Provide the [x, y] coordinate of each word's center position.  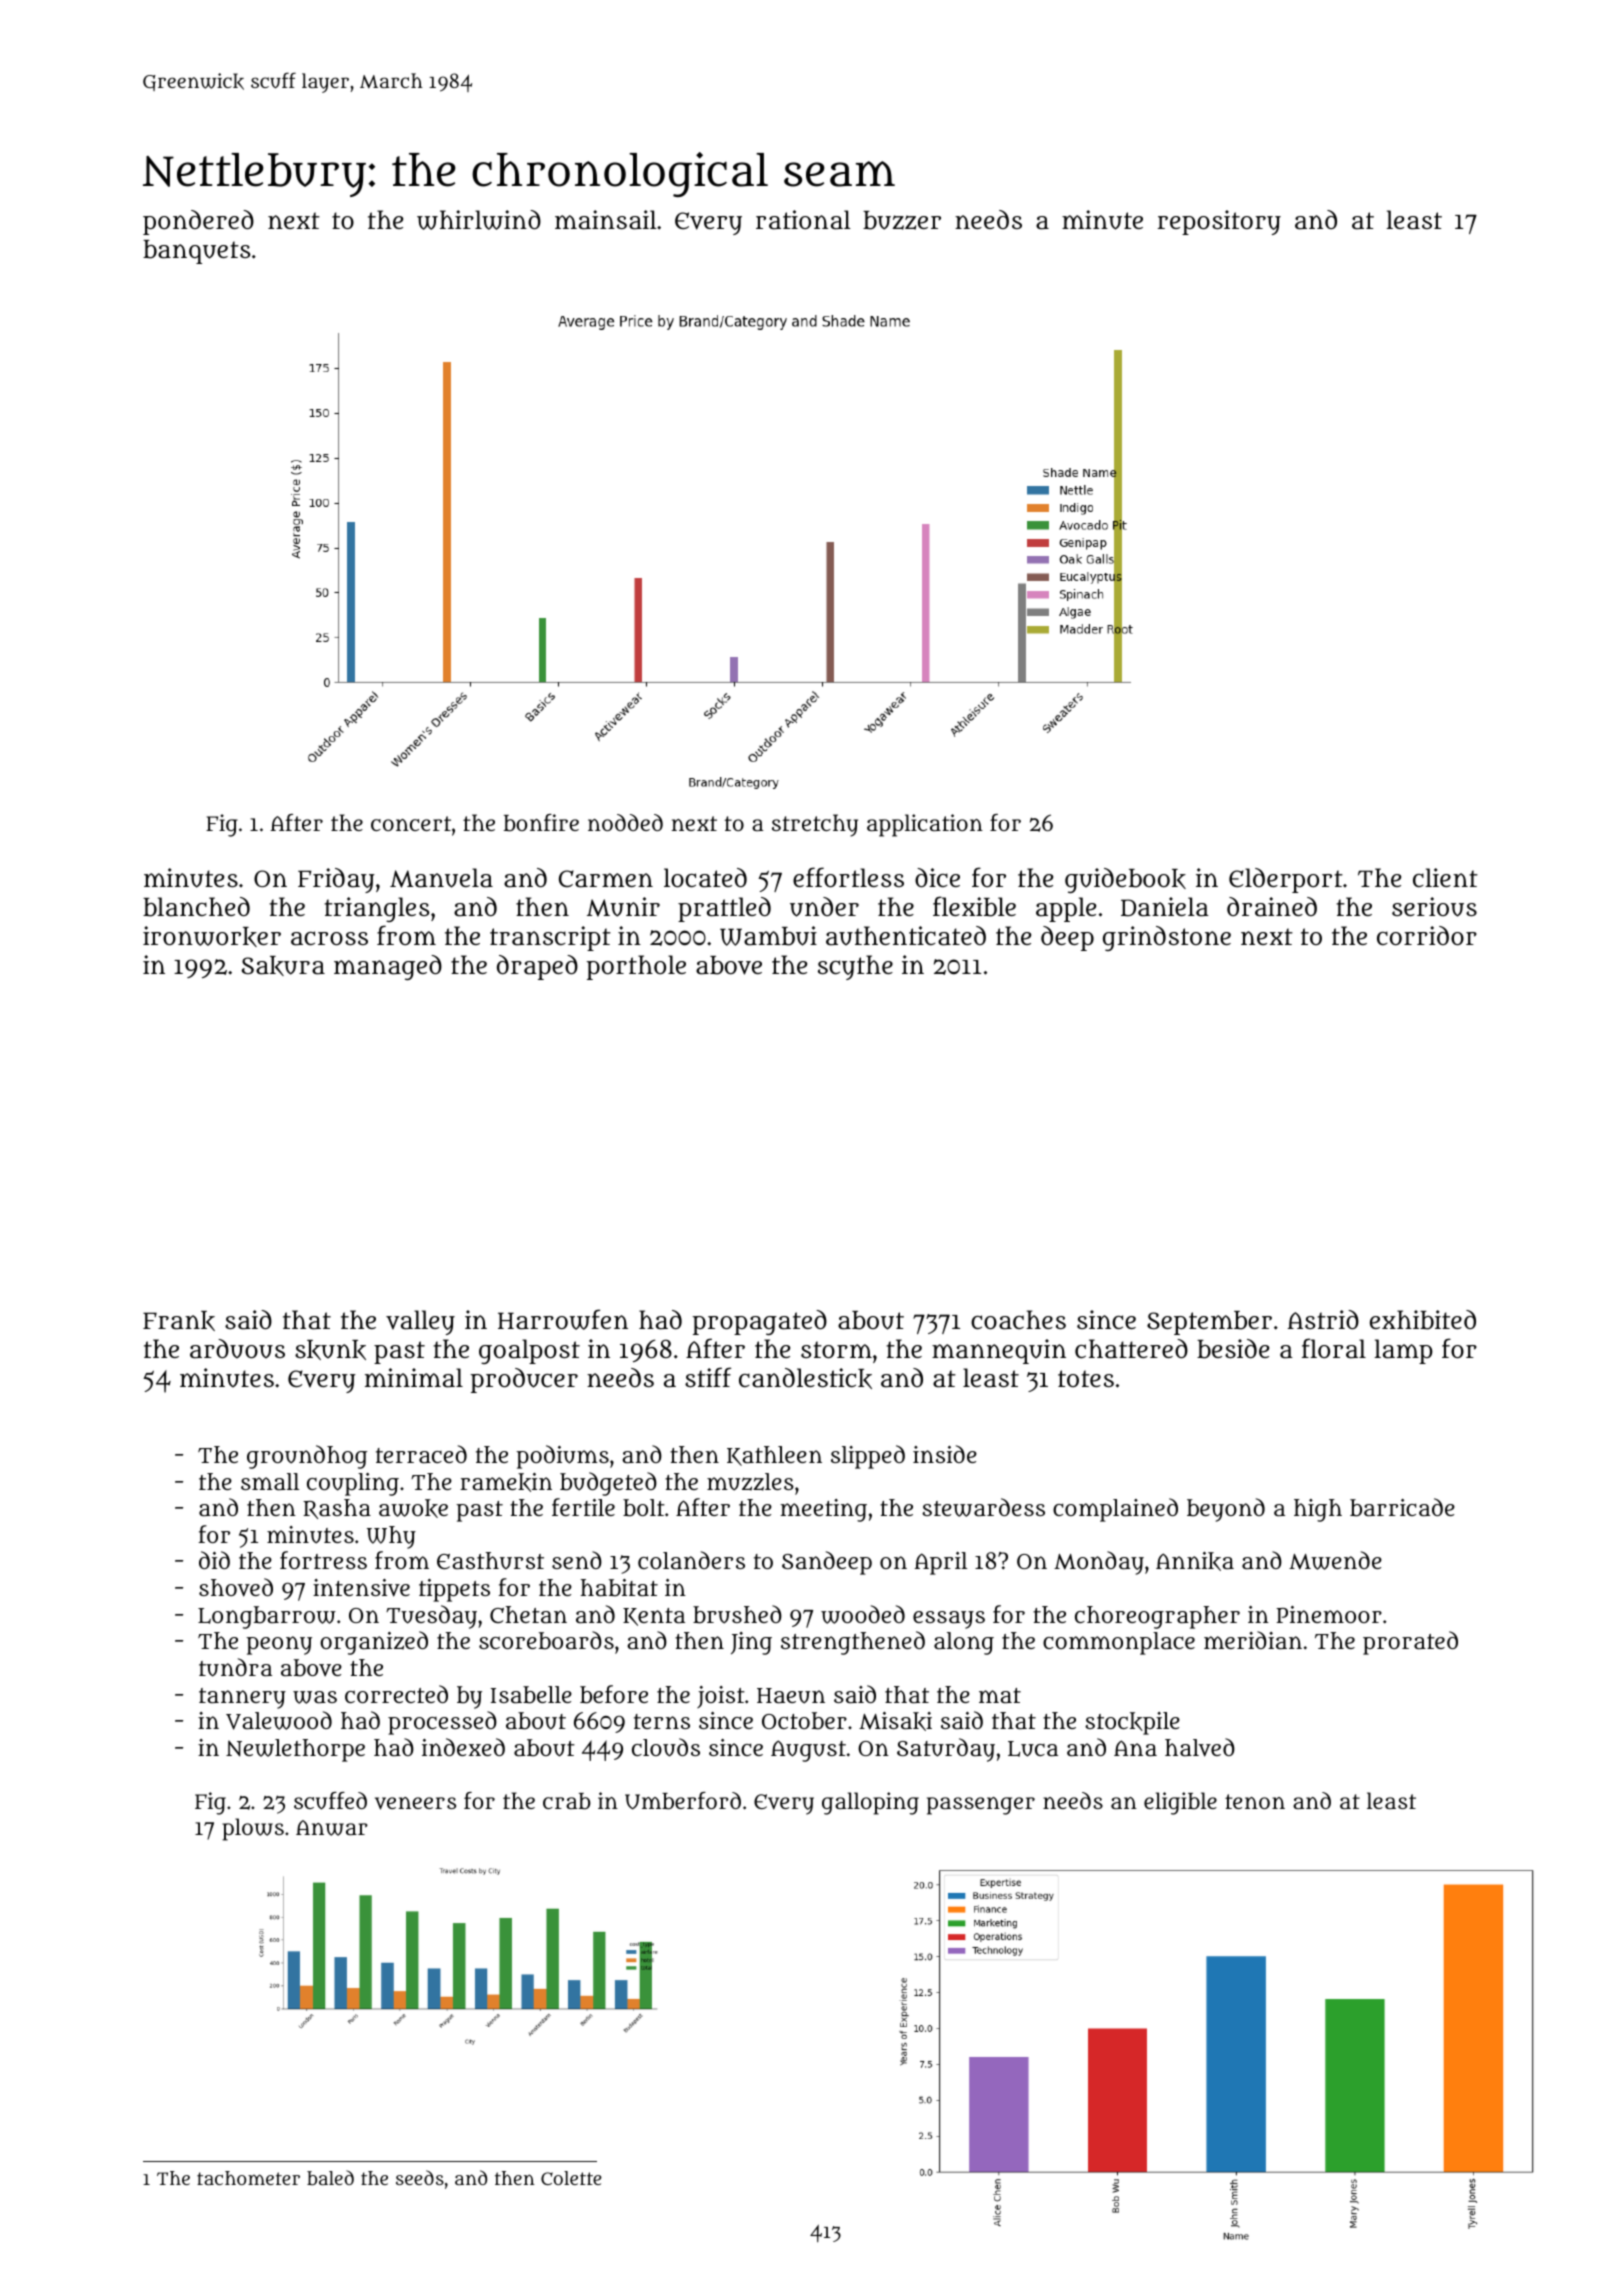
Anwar [332, 1828]
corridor [1427, 935]
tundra [235, 1667]
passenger [981, 1806]
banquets [197, 252]
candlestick [805, 1378]
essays [949, 1620]
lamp [1403, 1351]
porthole [636, 967]
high [1318, 1510]
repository [1219, 222]
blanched [196, 907]
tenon [1255, 1801]
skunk [330, 1350]
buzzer [902, 220]
